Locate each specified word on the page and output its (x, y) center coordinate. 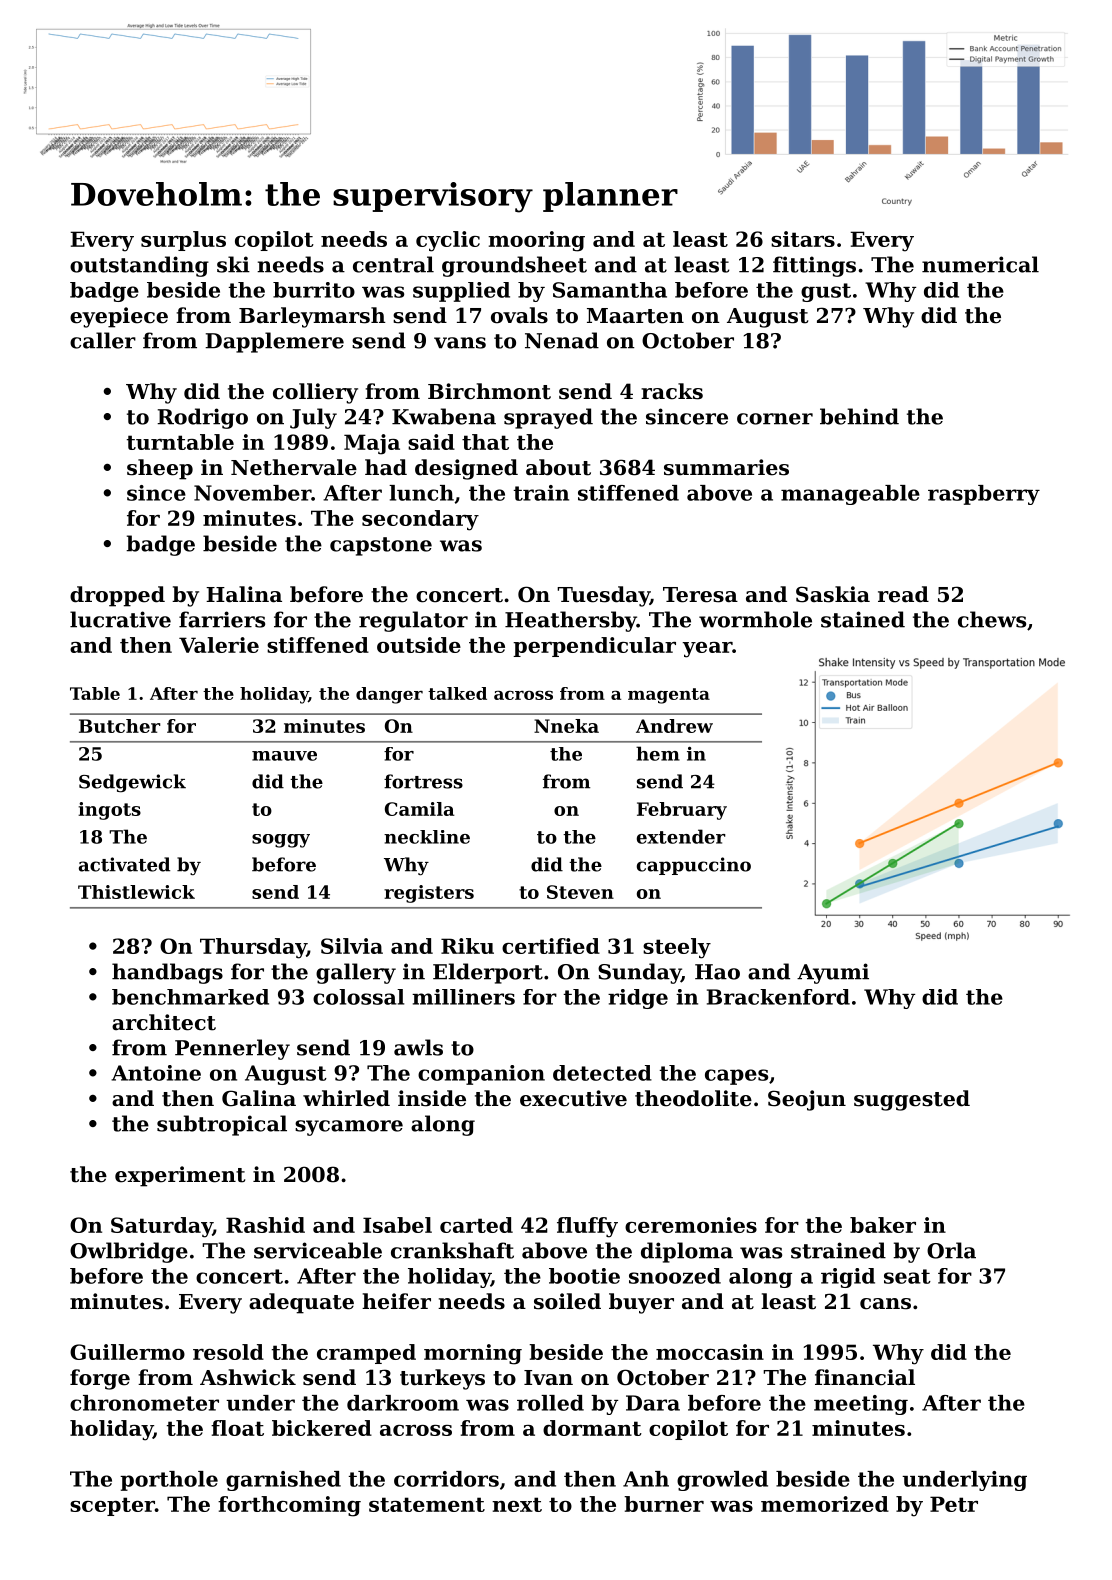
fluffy (587, 1227)
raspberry (984, 495)
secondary (420, 520)
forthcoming (289, 1506)
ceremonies (691, 1225)
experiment (180, 1176)
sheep (160, 469)
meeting (861, 1405)
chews (992, 619)
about (558, 467)
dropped (117, 596)
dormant (592, 1428)
